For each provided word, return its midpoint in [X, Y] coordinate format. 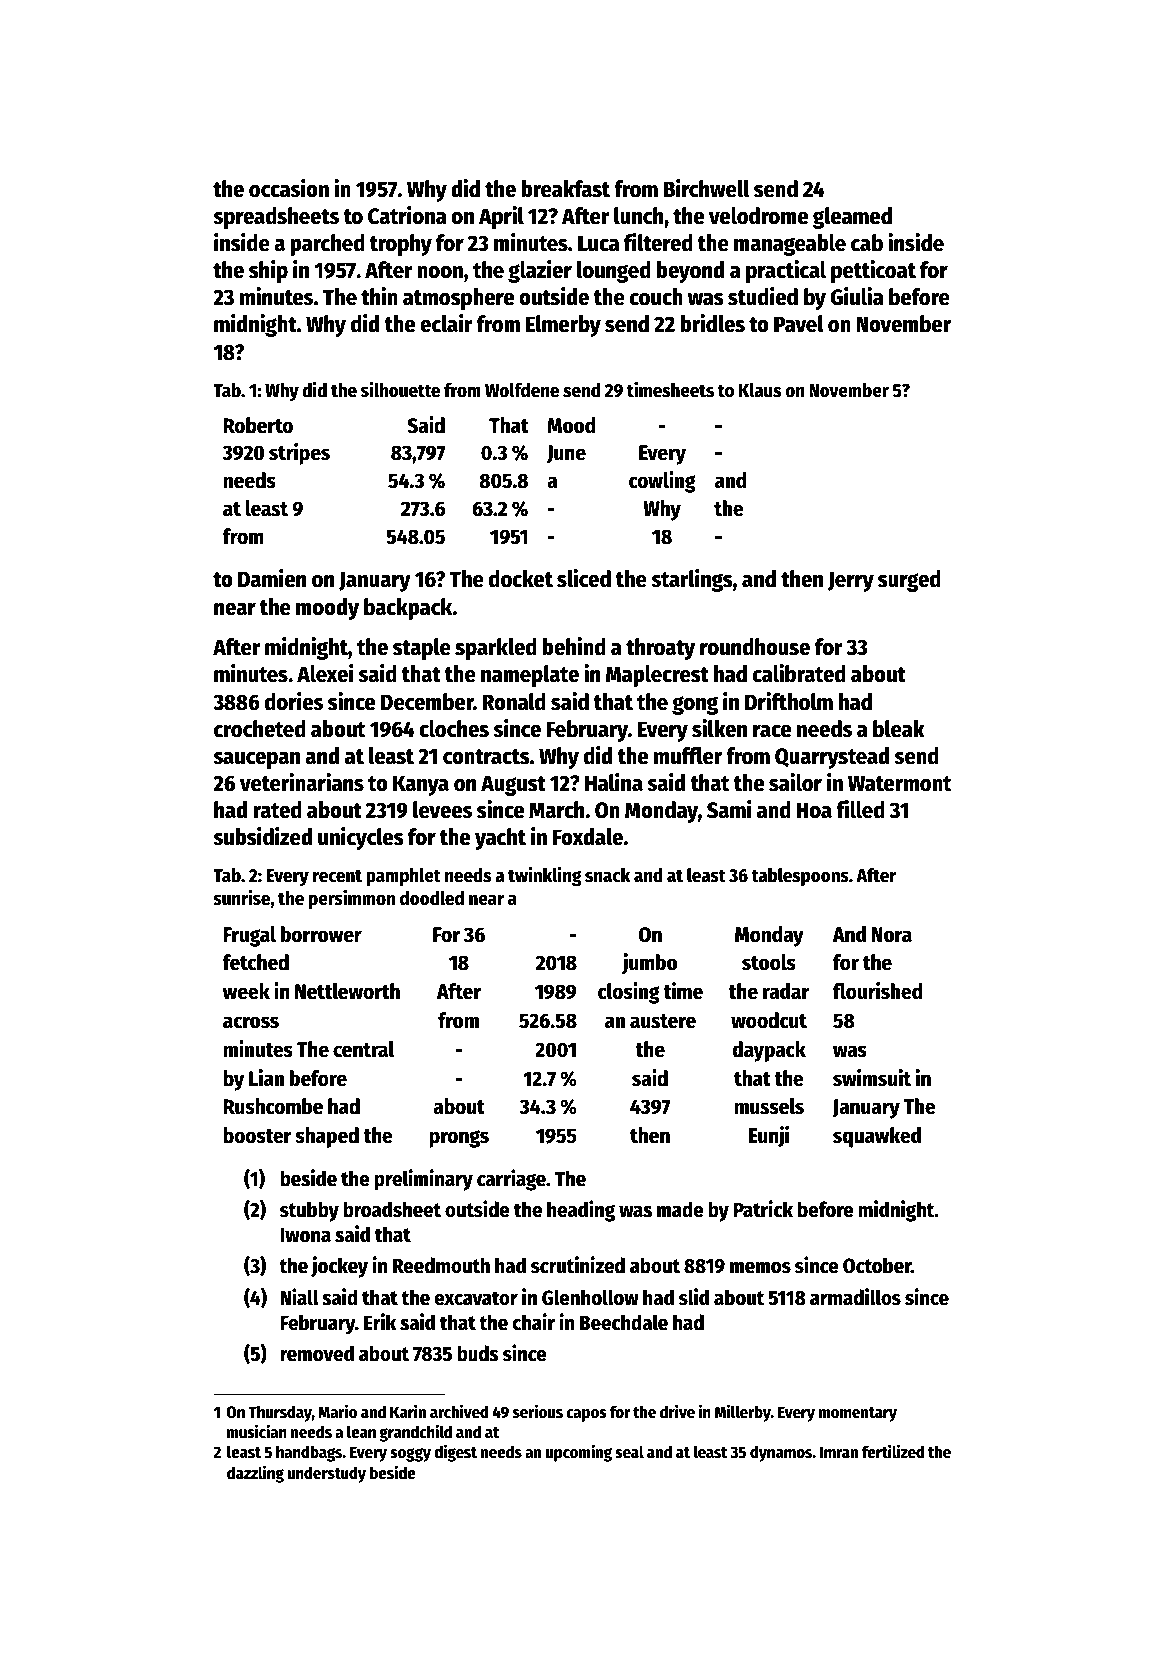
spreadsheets [276, 218]
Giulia [857, 296]
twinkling [545, 876]
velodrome [758, 216]
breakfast [565, 189]
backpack [408, 609]
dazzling [255, 1474]
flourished [878, 991]
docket [521, 579]
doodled [432, 898]
